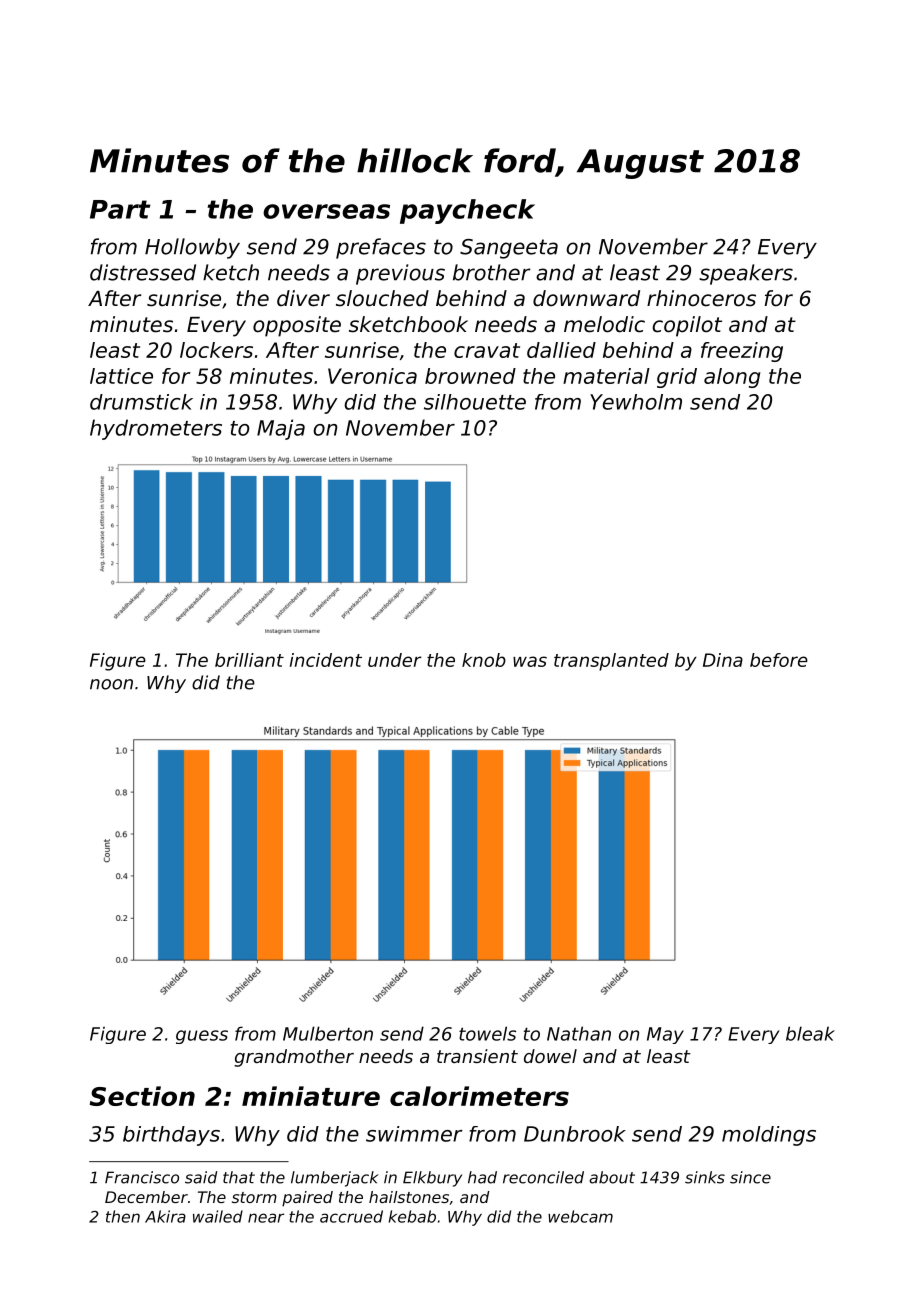 The height and width of the screenshot is (1314, 924). I want to click on silhouette, so click(475, 402).
